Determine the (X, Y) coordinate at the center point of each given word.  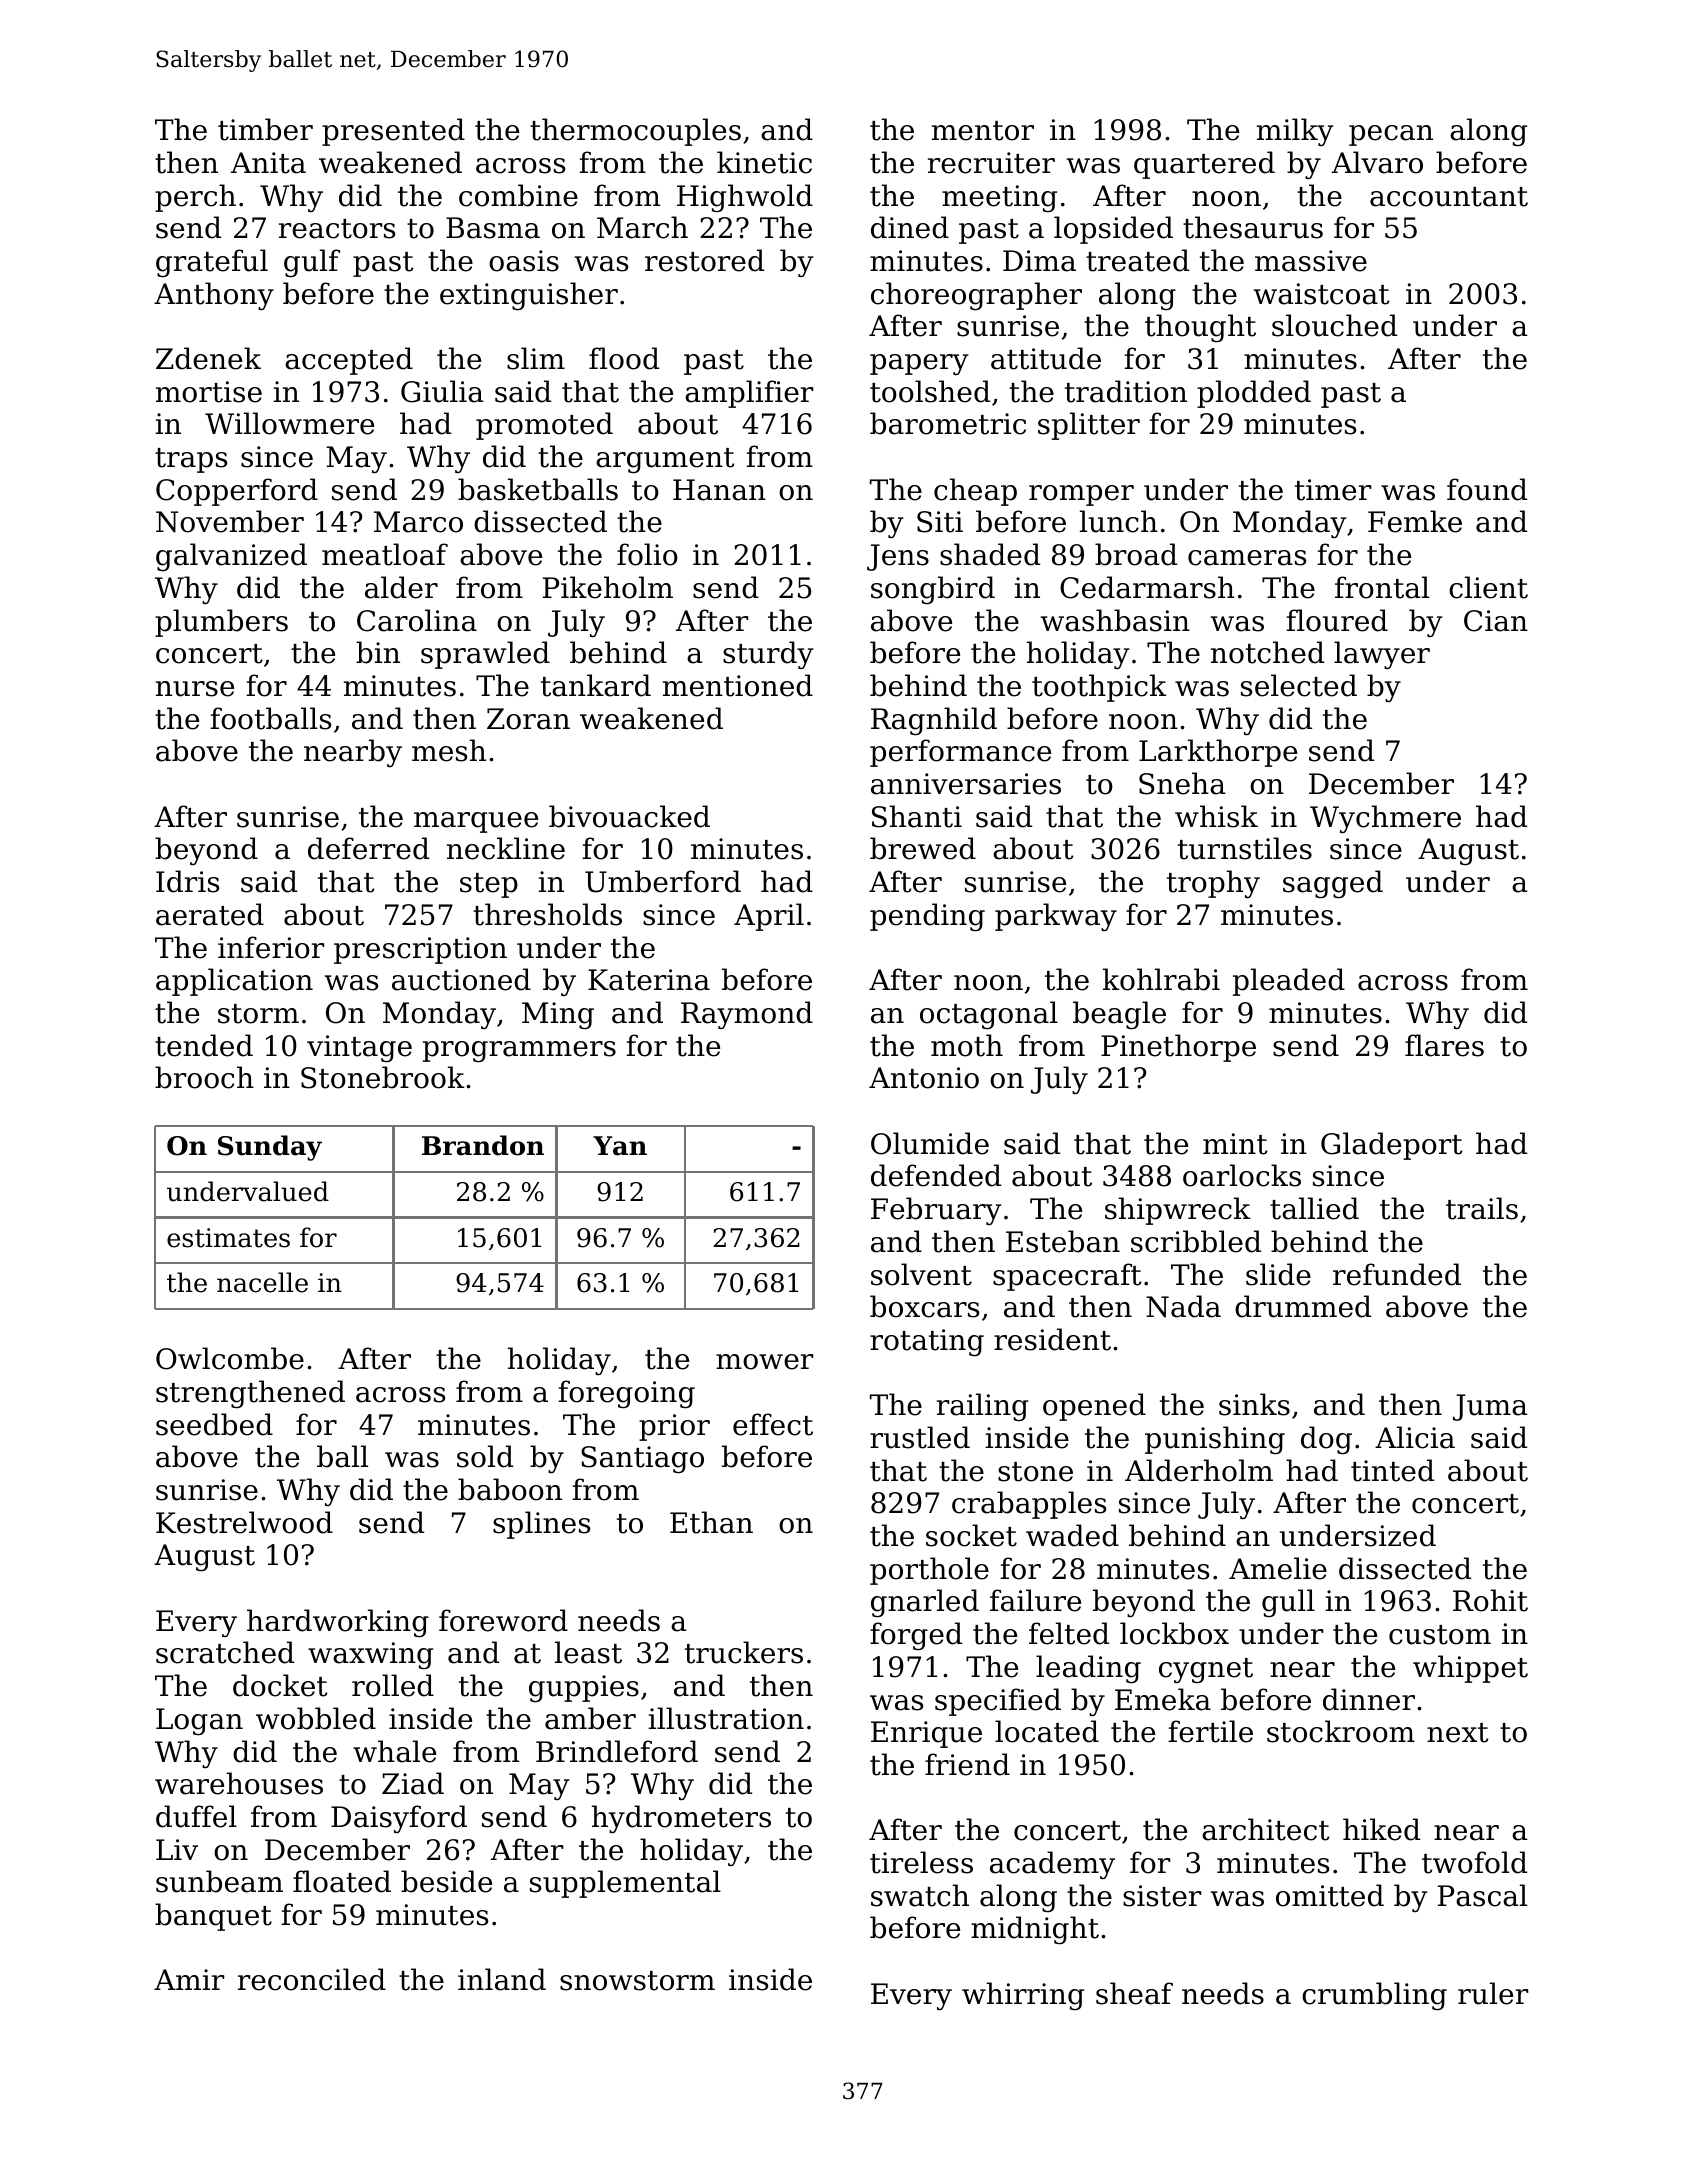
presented (393, 132)
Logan (199, 1721)
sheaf (1134, 1993)
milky (1295, 132)
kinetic (764, 162)
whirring (1023, 1996)
